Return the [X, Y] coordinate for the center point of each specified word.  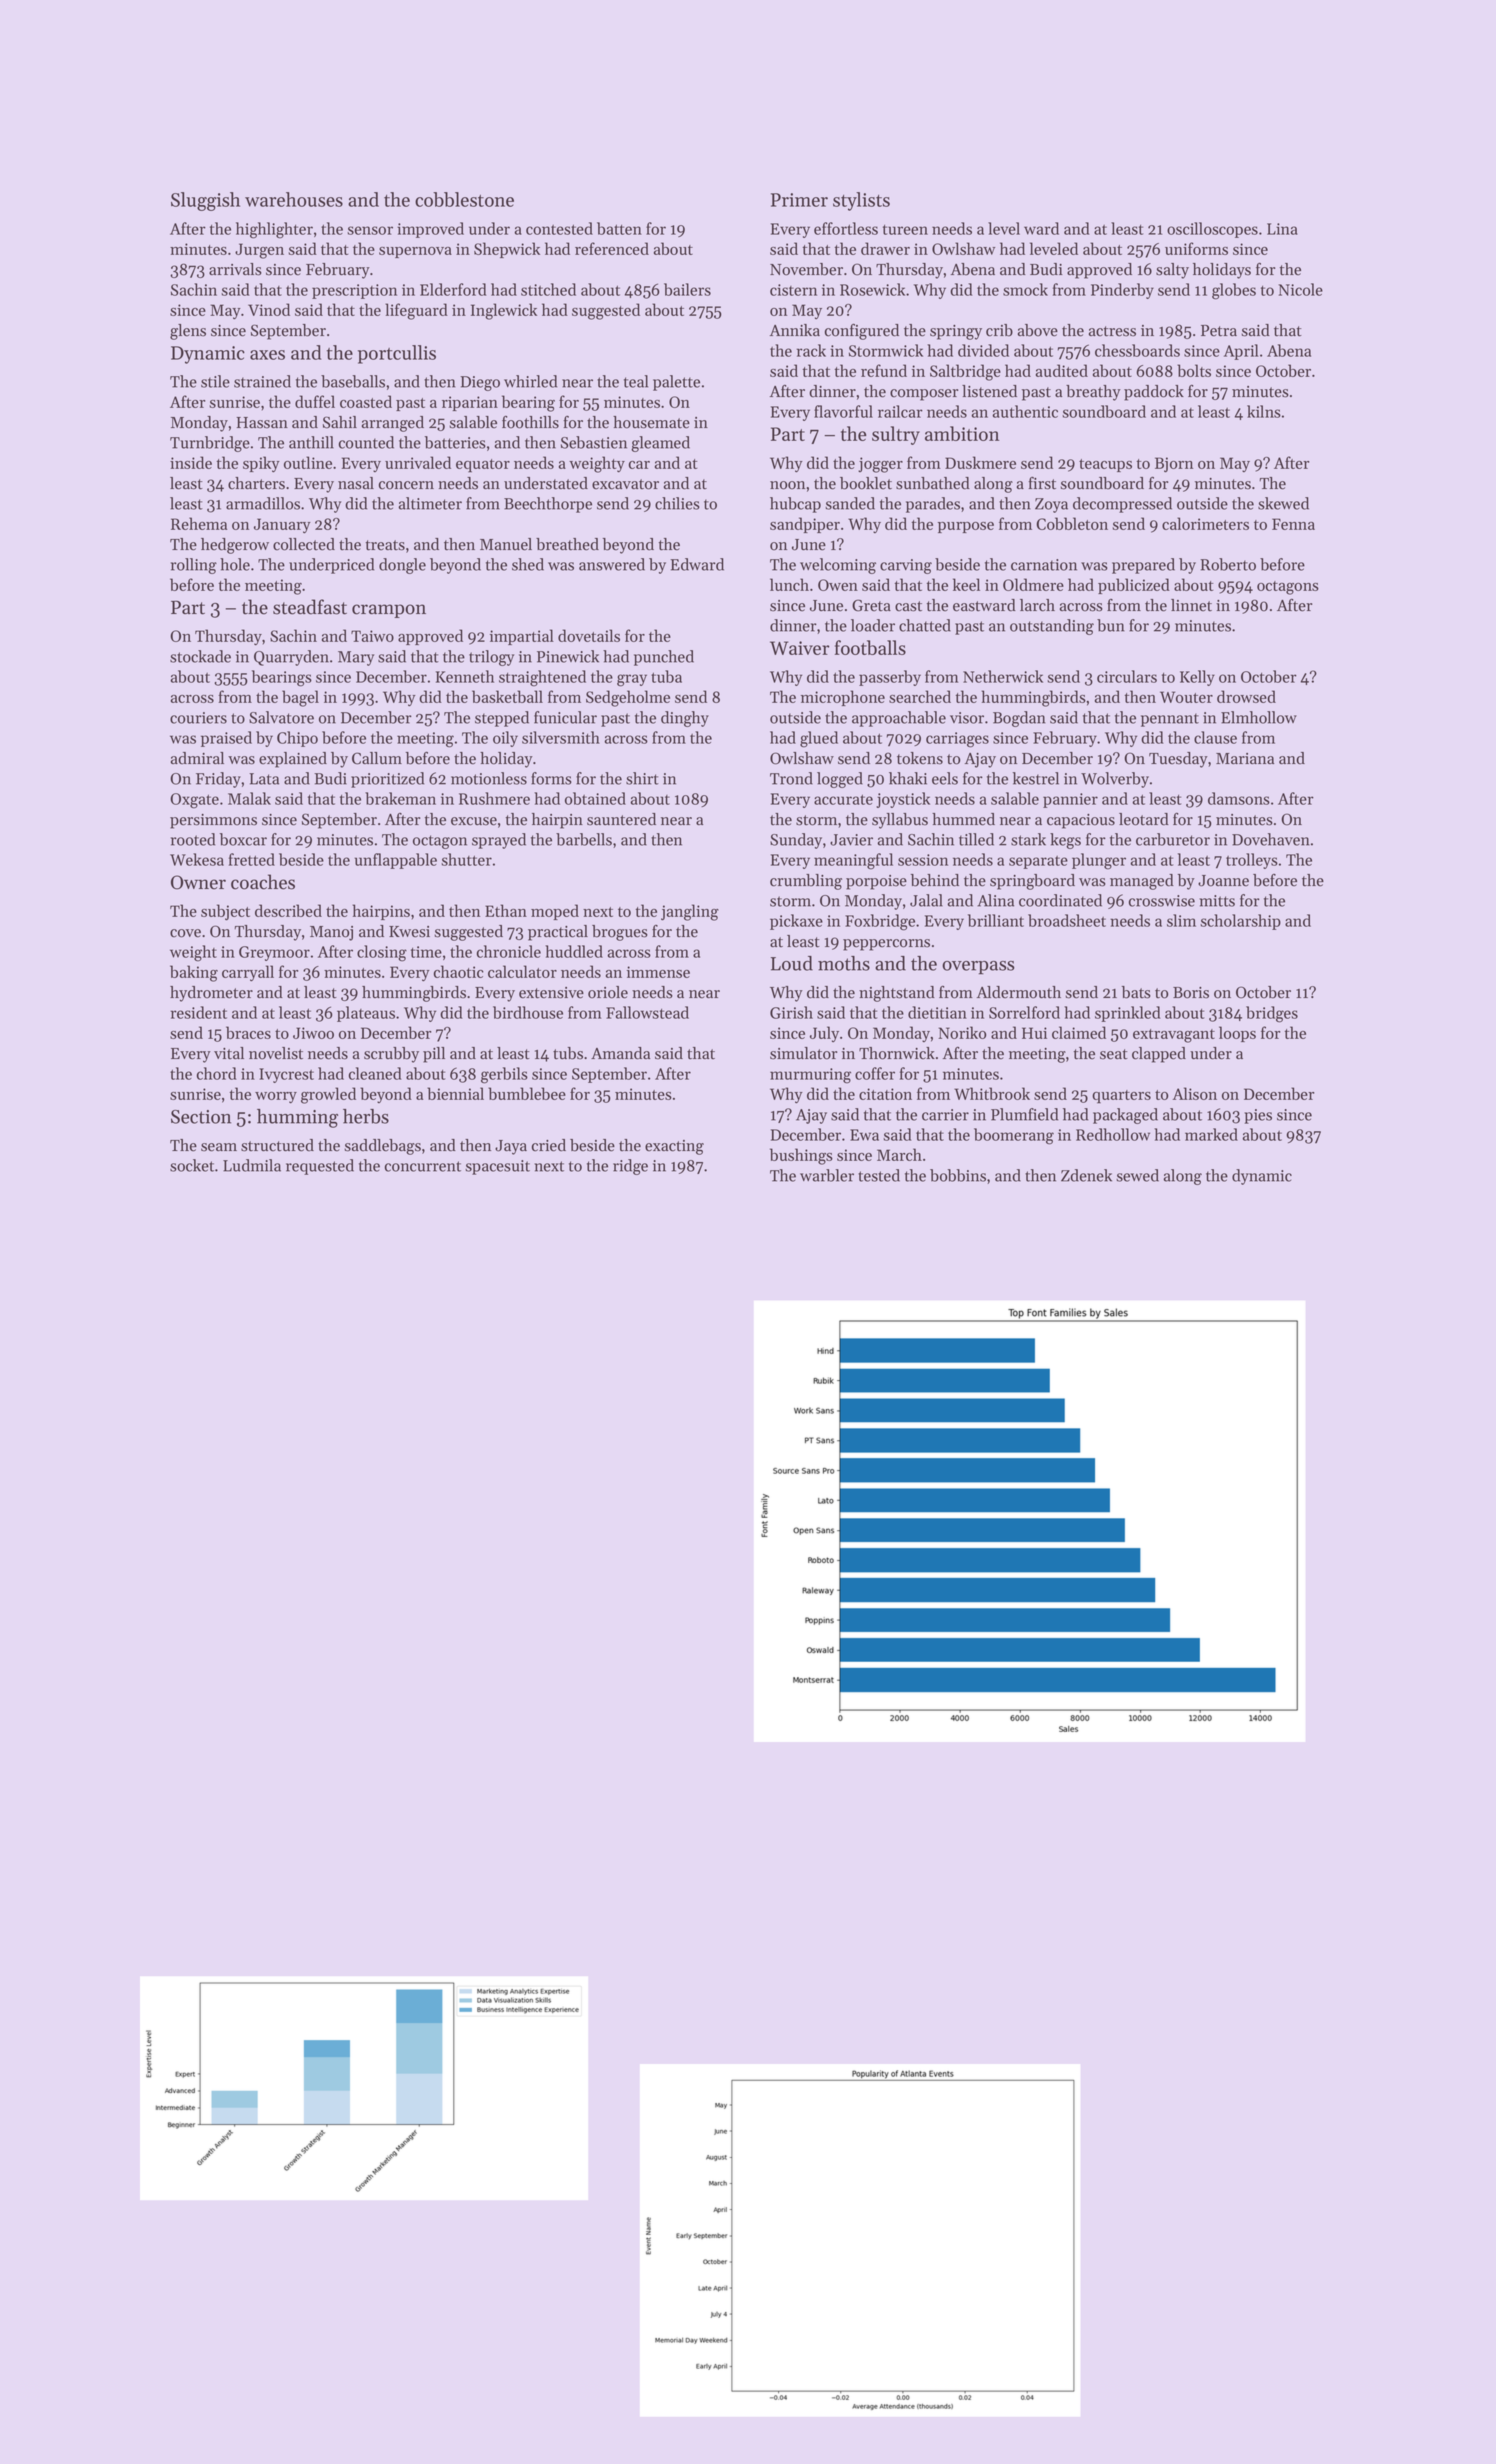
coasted [366, 401]
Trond [791, 778]
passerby [890, 678]
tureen [905, 230]
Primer [799, 200]
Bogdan [1019, 719]
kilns [1264, 411]
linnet [1191, 605]
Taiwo [372, 636]
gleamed [660, 444]
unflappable [396, 861]
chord [217, 1073]
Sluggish [205, 201]
